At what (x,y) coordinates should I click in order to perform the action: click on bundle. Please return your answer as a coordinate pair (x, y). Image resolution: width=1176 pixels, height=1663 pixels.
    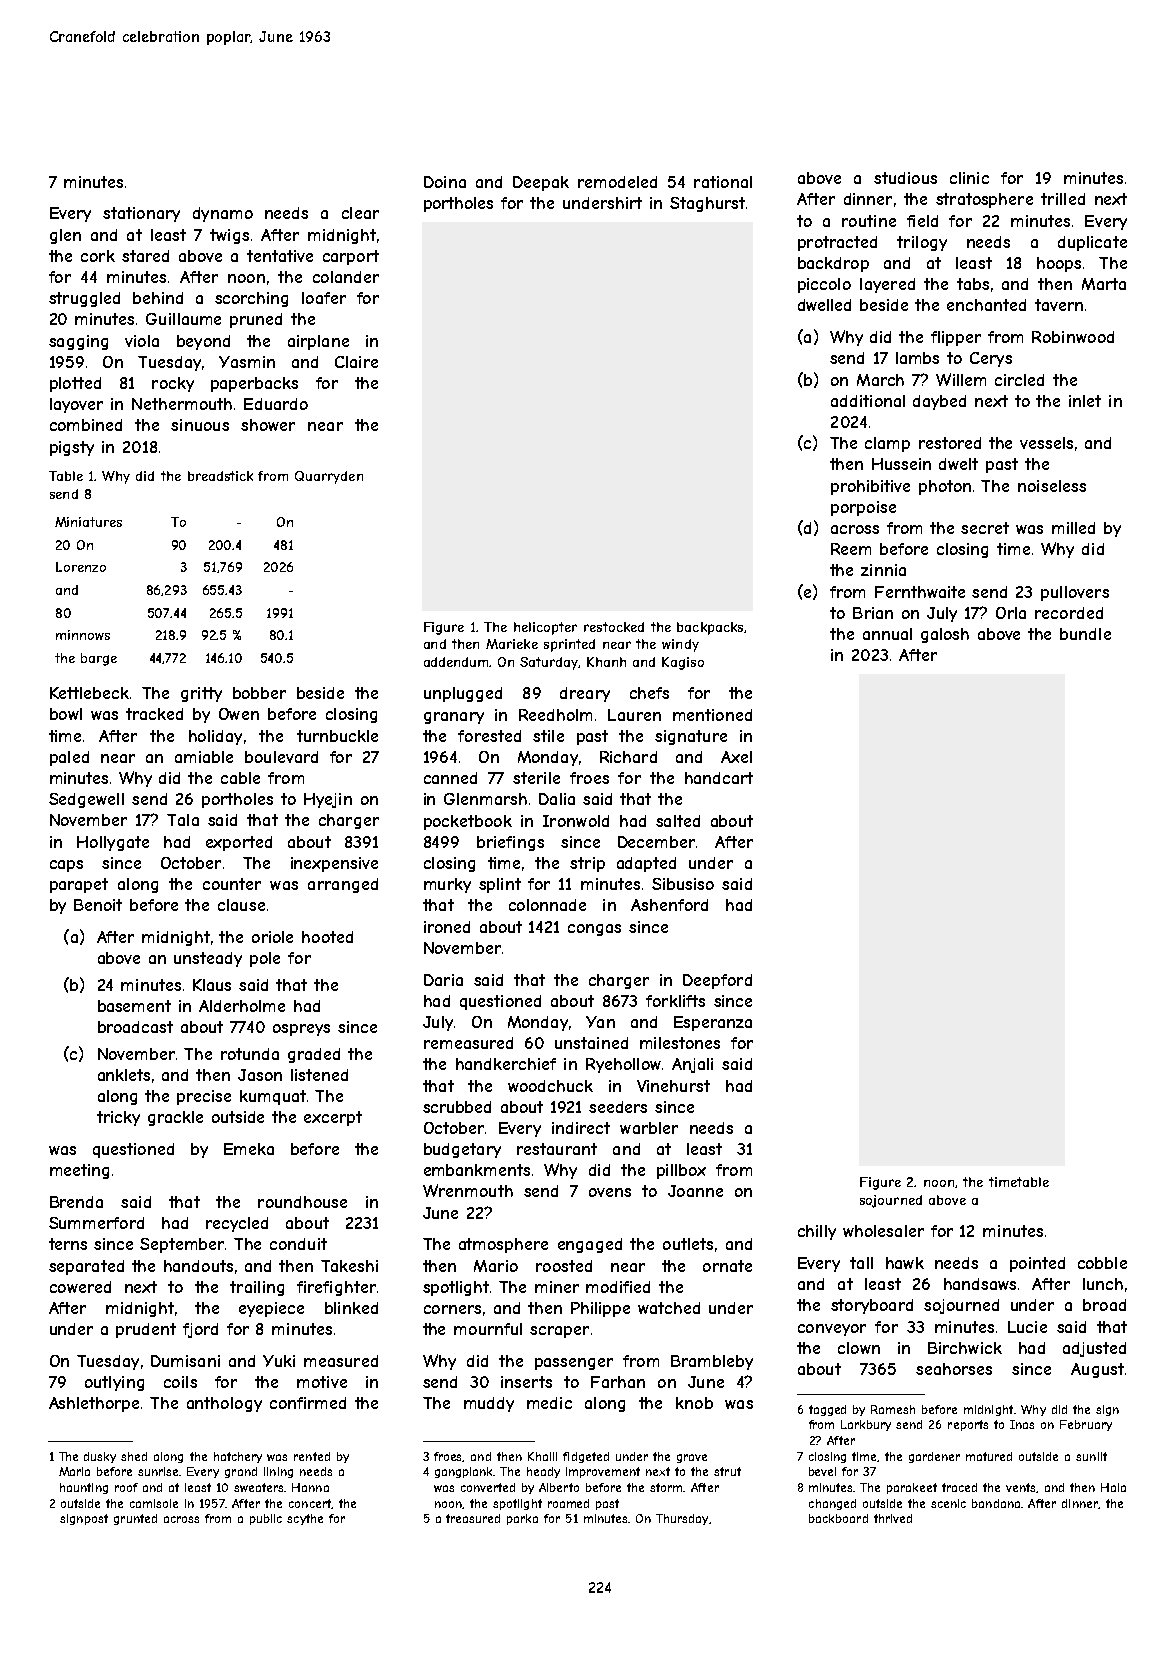
    Looking at the image, I should click on (1085, 634).
